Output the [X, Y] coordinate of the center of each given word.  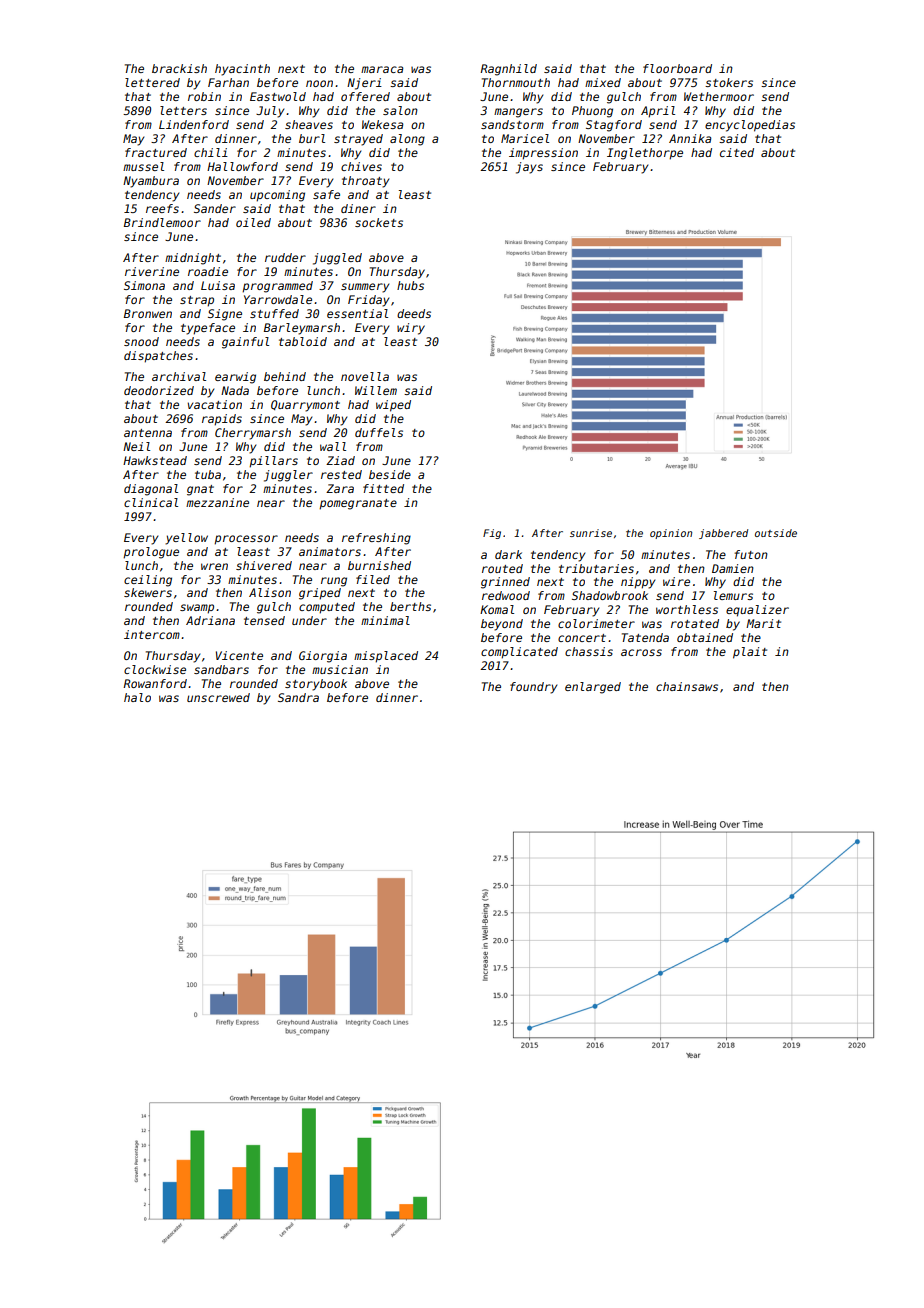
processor [246, 540]
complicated [519, 653]
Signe [225, 315]
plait [750, 653]
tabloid [303, 341]
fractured [156, 152]
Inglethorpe [645, 154]
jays [529, 168]
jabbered [723, 534]
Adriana [210, 620]
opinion [671, 534]
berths [410, 606]
